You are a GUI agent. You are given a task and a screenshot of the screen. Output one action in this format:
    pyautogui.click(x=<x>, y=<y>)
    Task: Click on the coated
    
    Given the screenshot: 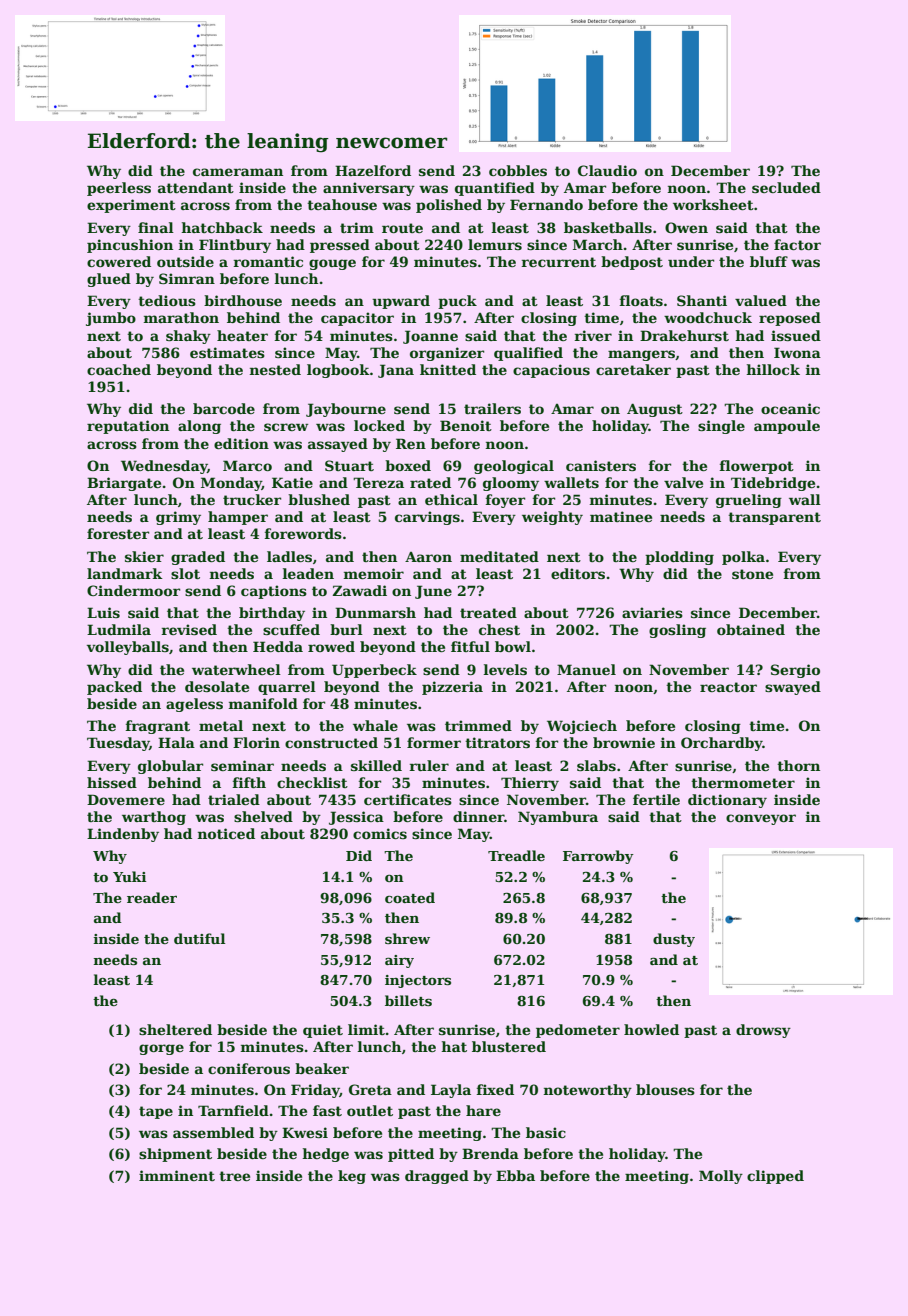 What is the action you would take?
    pyautogui.click(x=410, y=897)
